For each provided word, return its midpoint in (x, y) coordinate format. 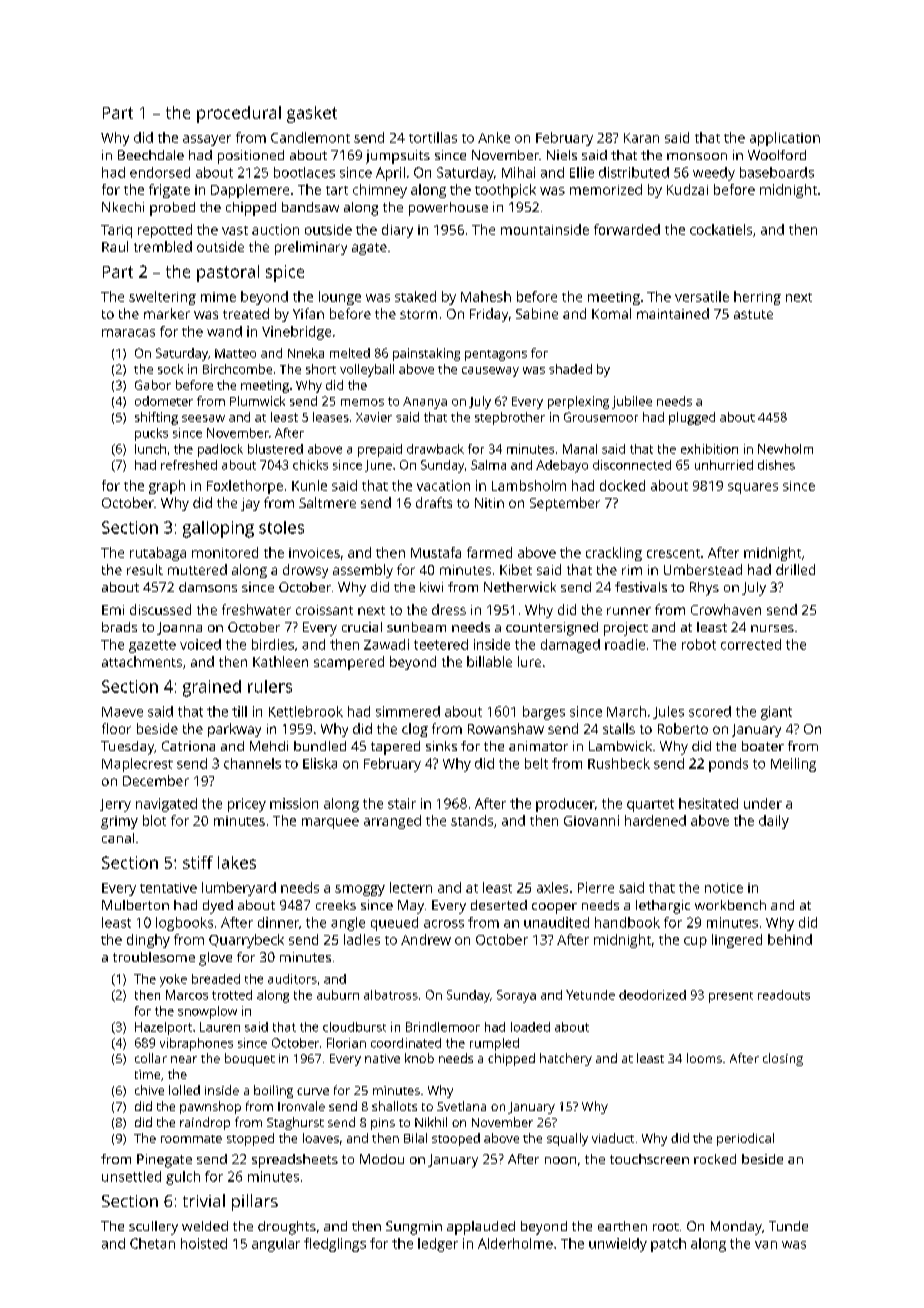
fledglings (335, 1245)
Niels (562, 155)
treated (246, 313)
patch (668, 1245)
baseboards (777, 172)
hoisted (204, 1243)
